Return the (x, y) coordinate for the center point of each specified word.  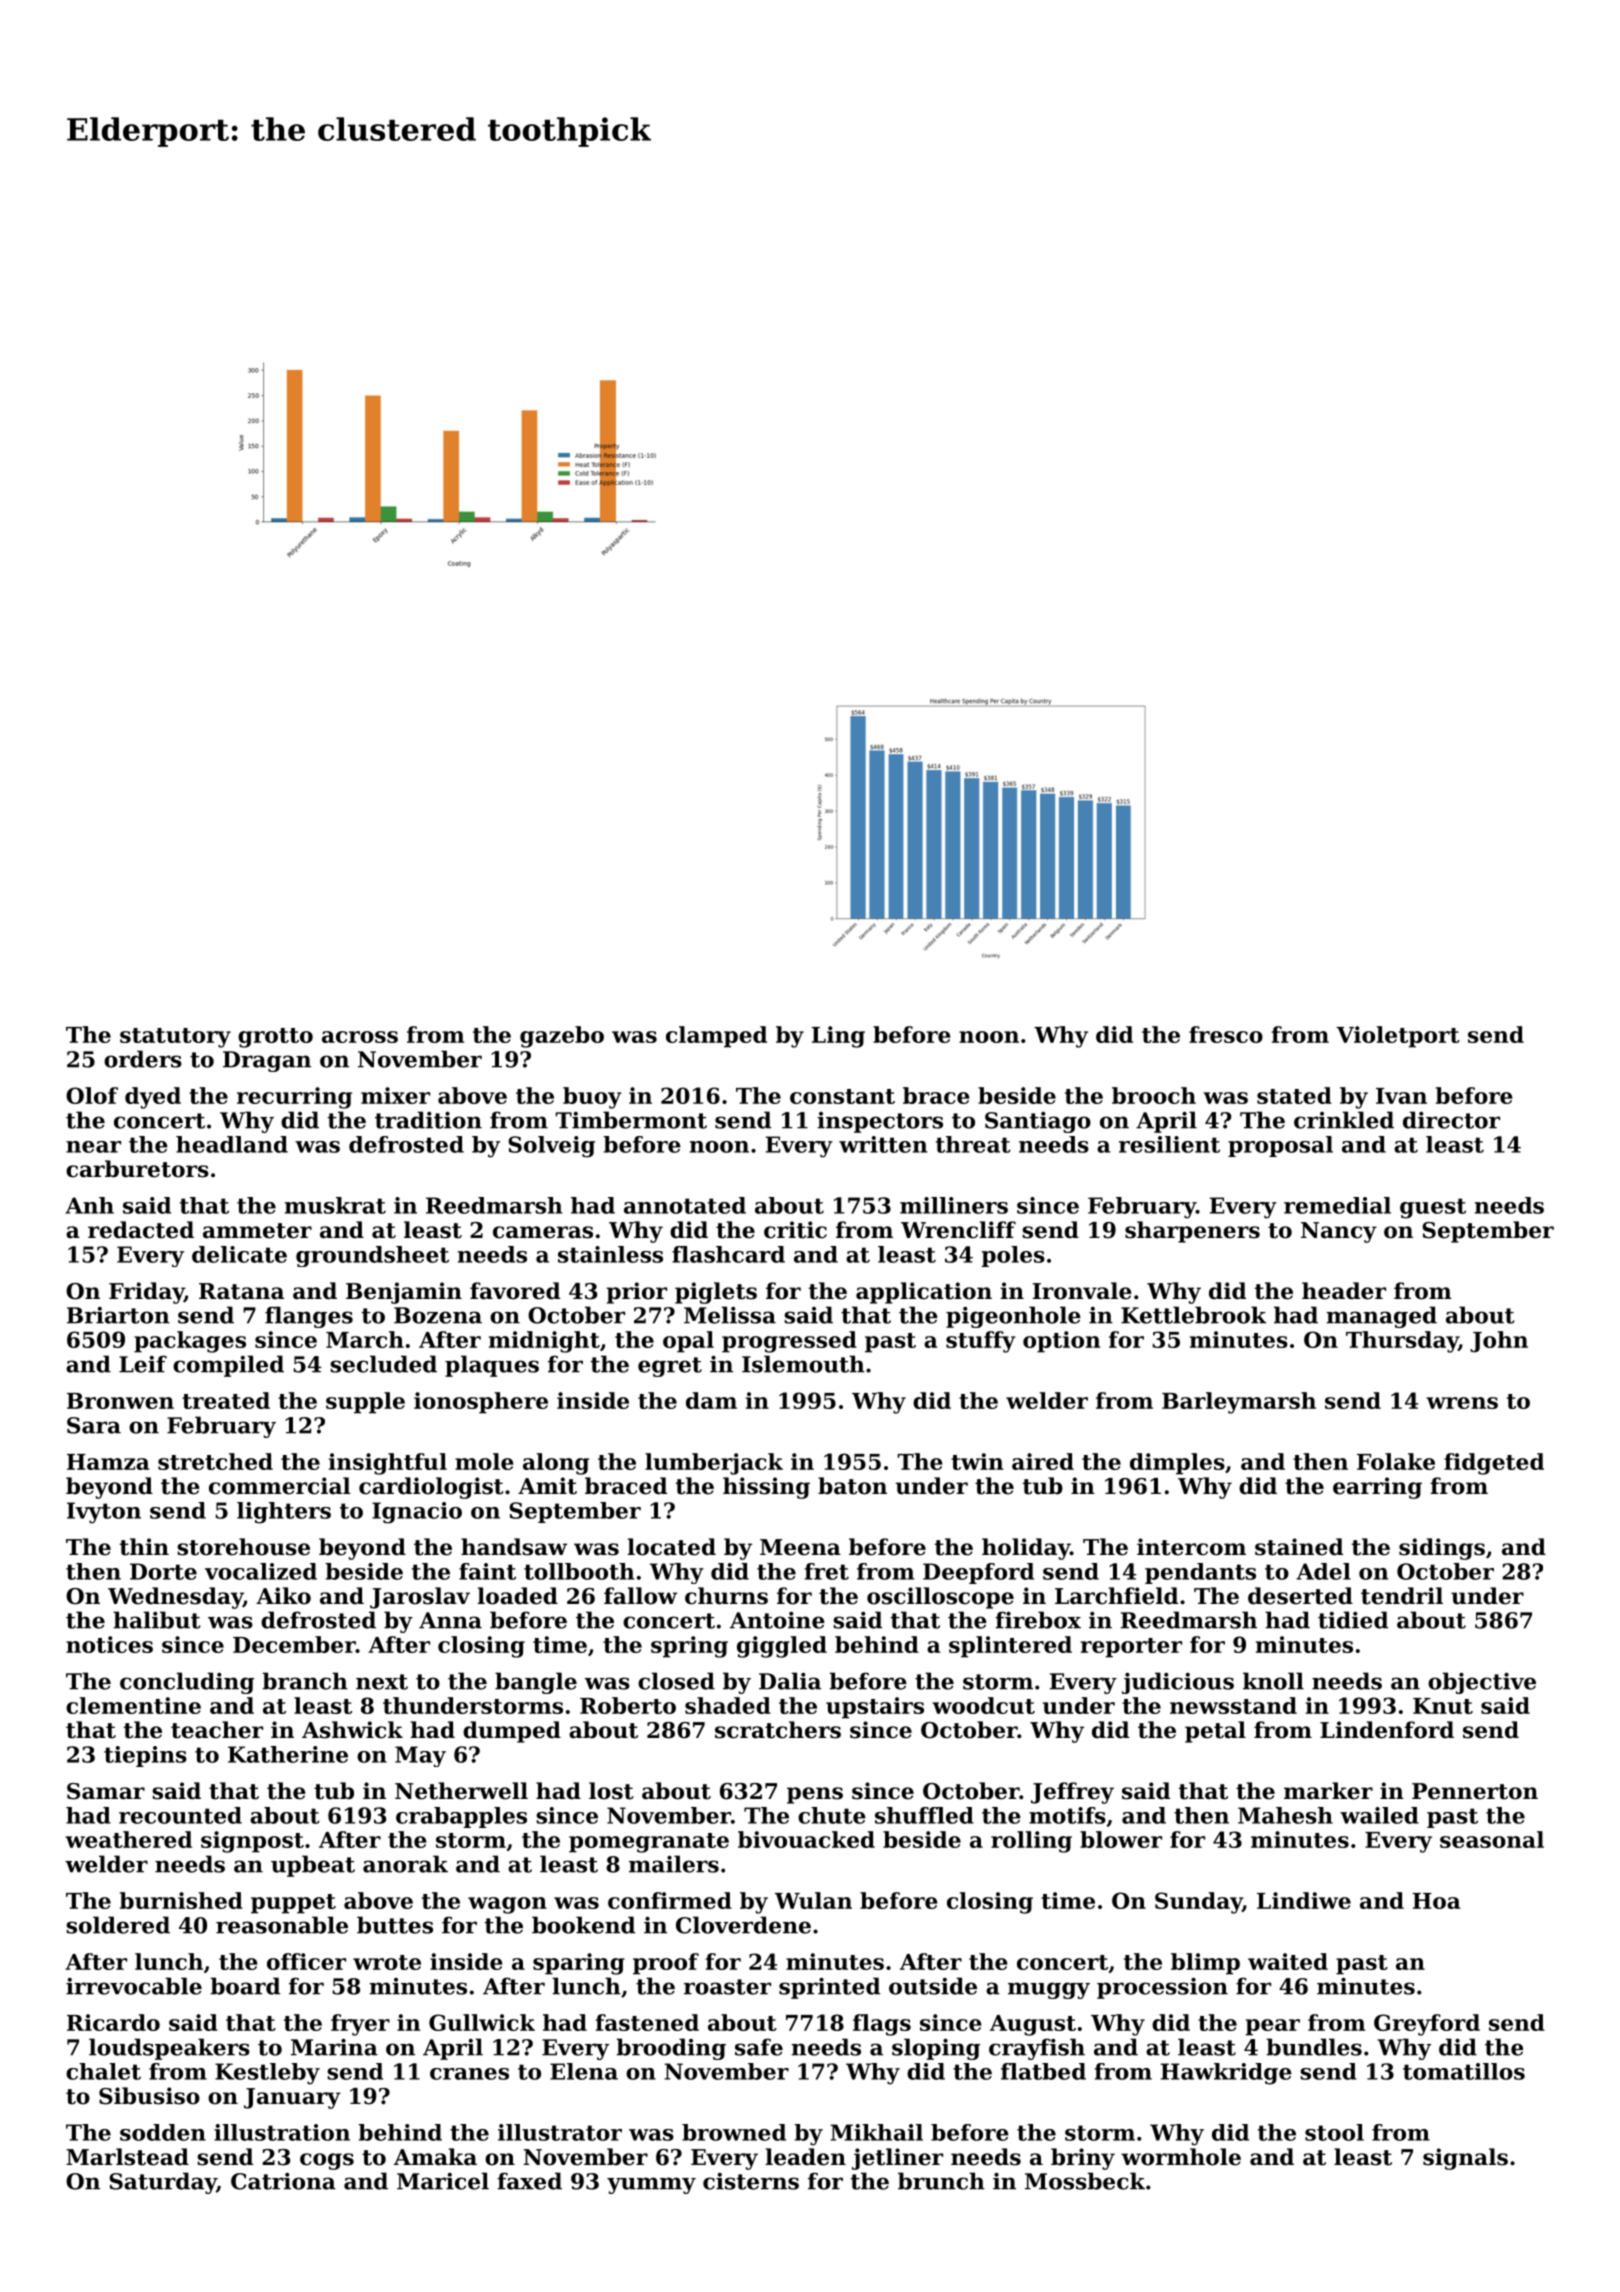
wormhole (1181, 2157)
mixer (395, 1095)
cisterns (751, 2181)
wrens (1462, 1403)
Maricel (443, 2181)
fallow (640, 1596)
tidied (1353, 1620)
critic (795, 1230)
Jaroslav (420, 1598)
